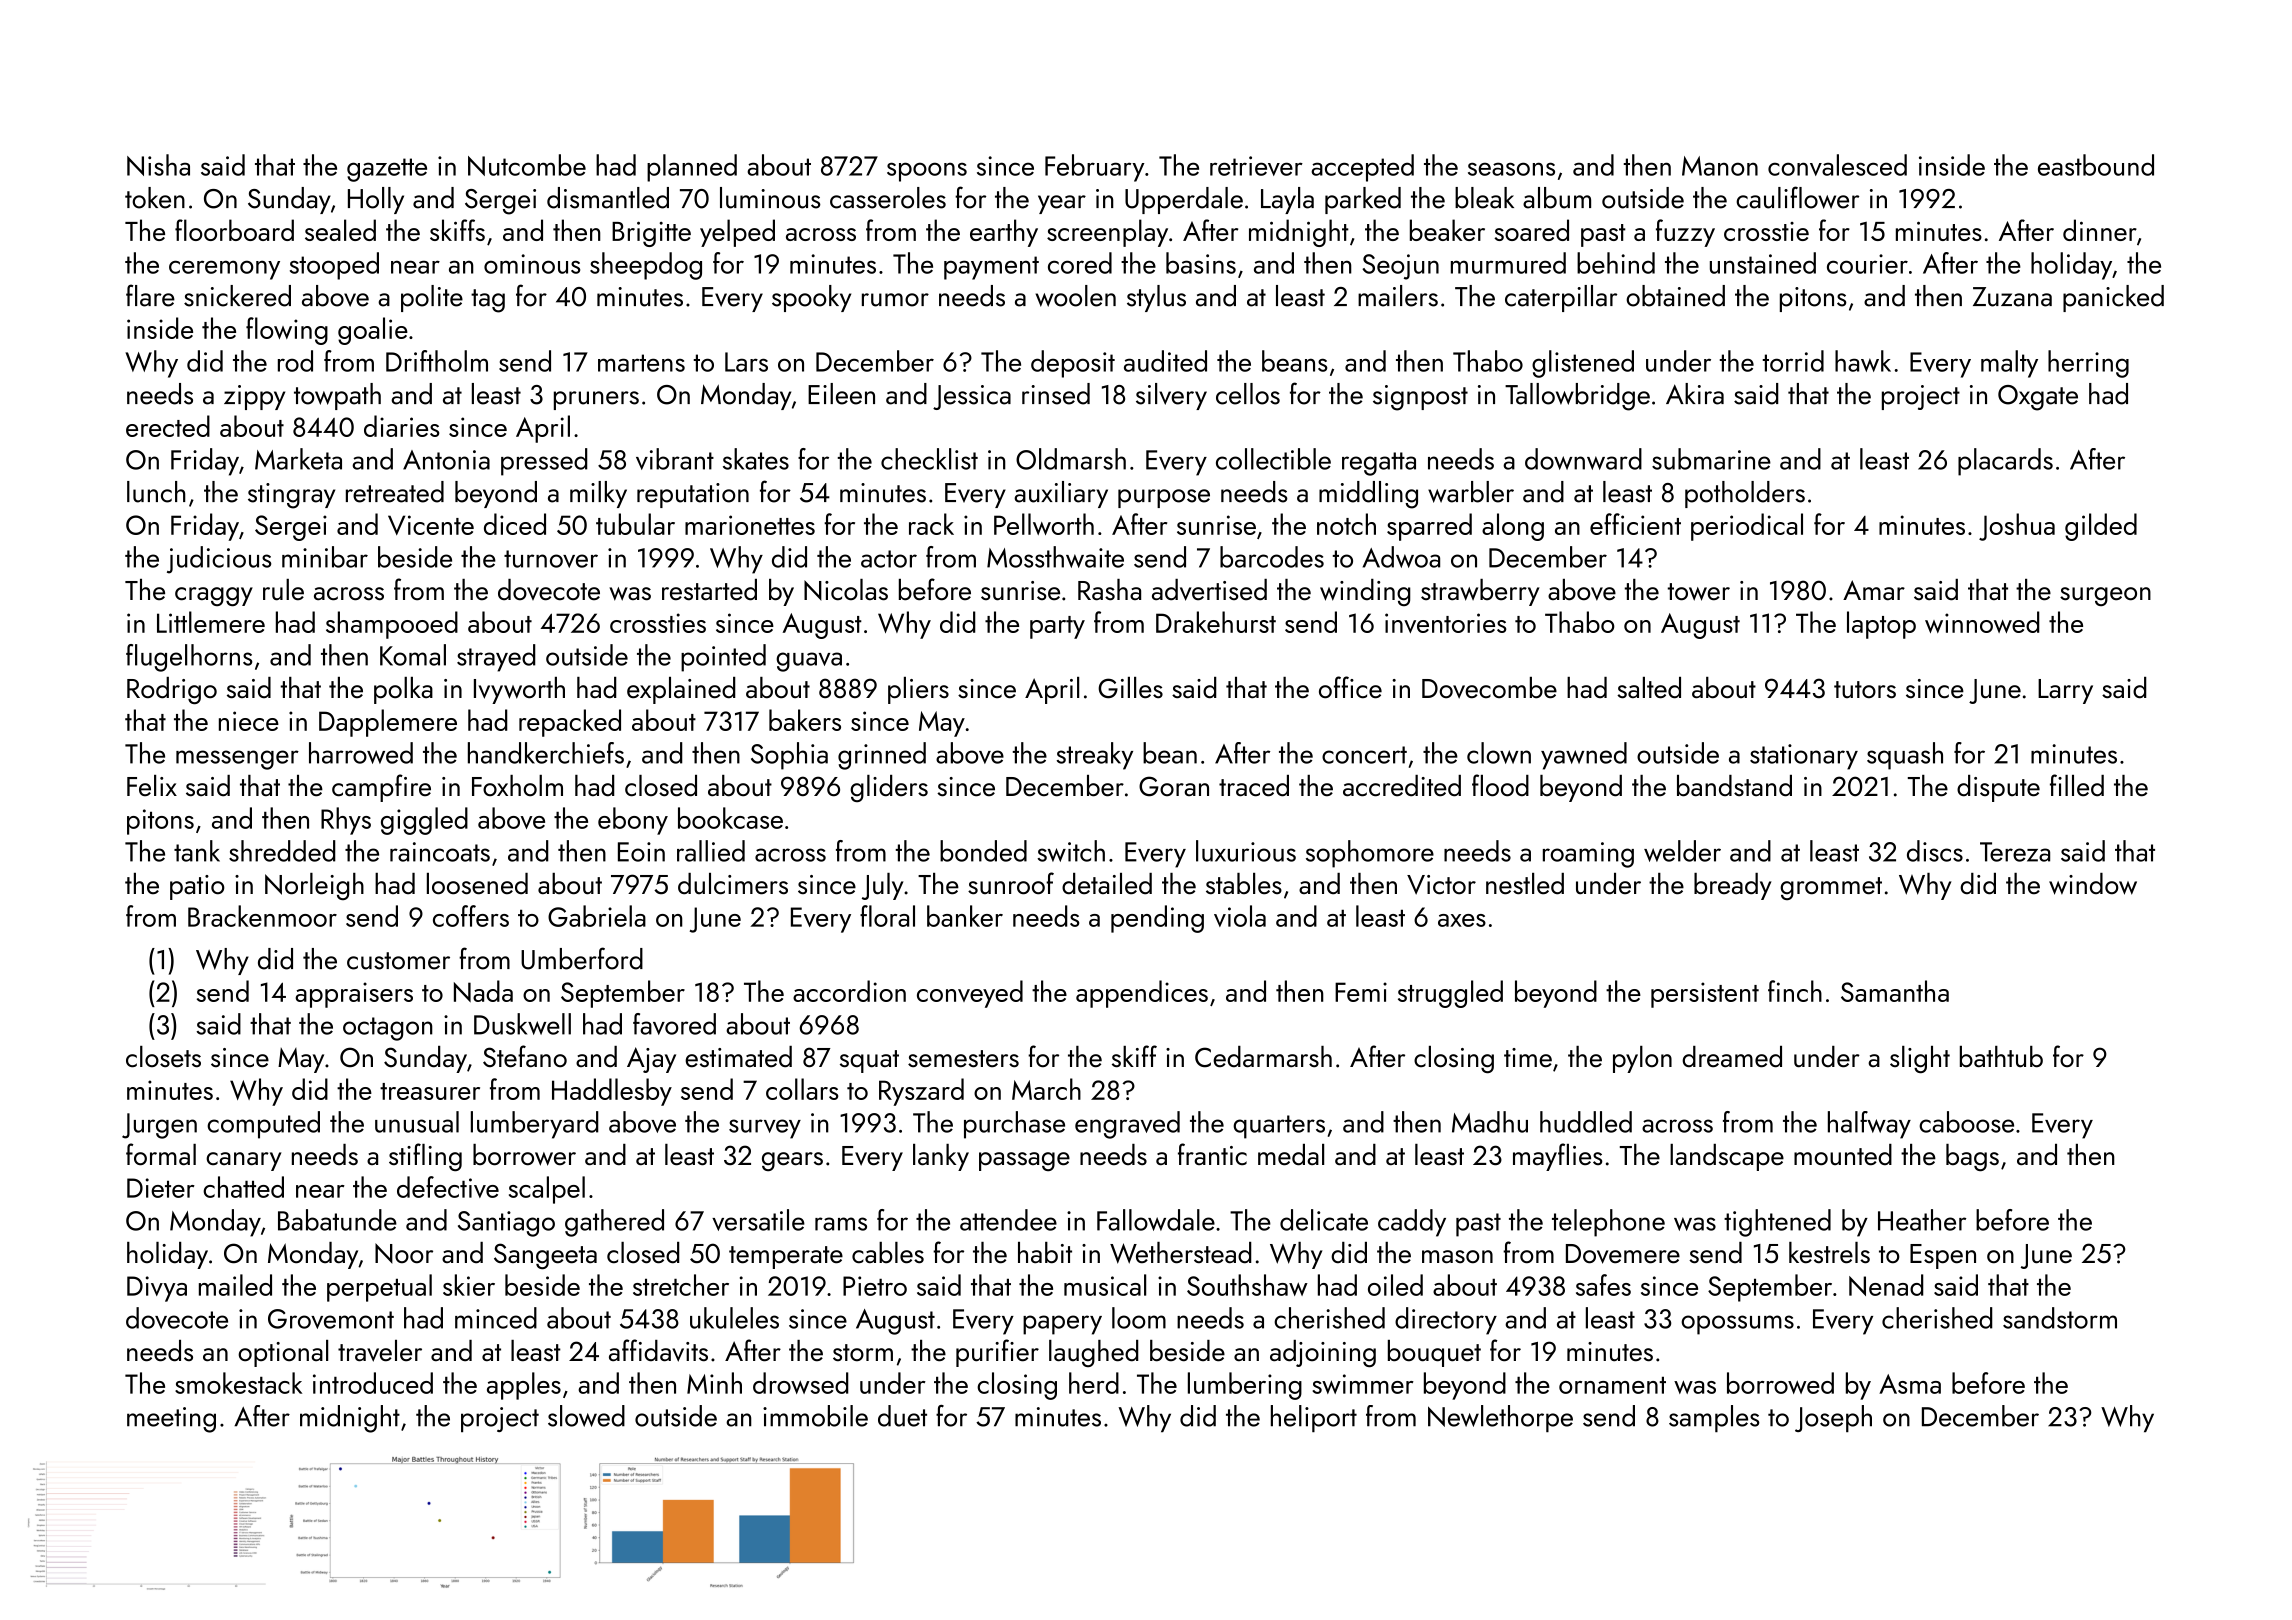 This document has height=1620, width=2292. I want to click on basins, so click(1201, 263).
